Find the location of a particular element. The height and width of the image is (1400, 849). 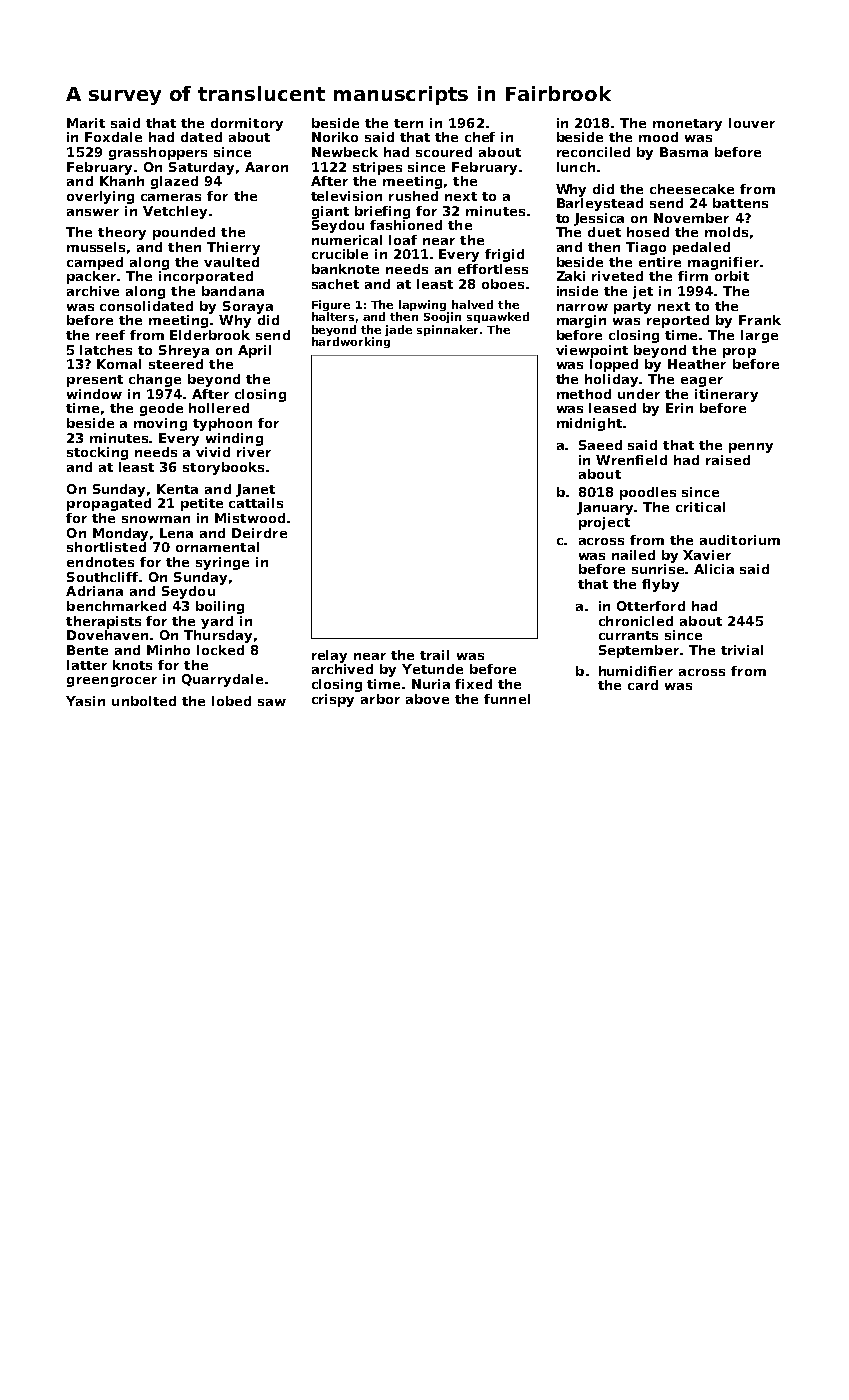

tern is located at coordinates (408, 123).
